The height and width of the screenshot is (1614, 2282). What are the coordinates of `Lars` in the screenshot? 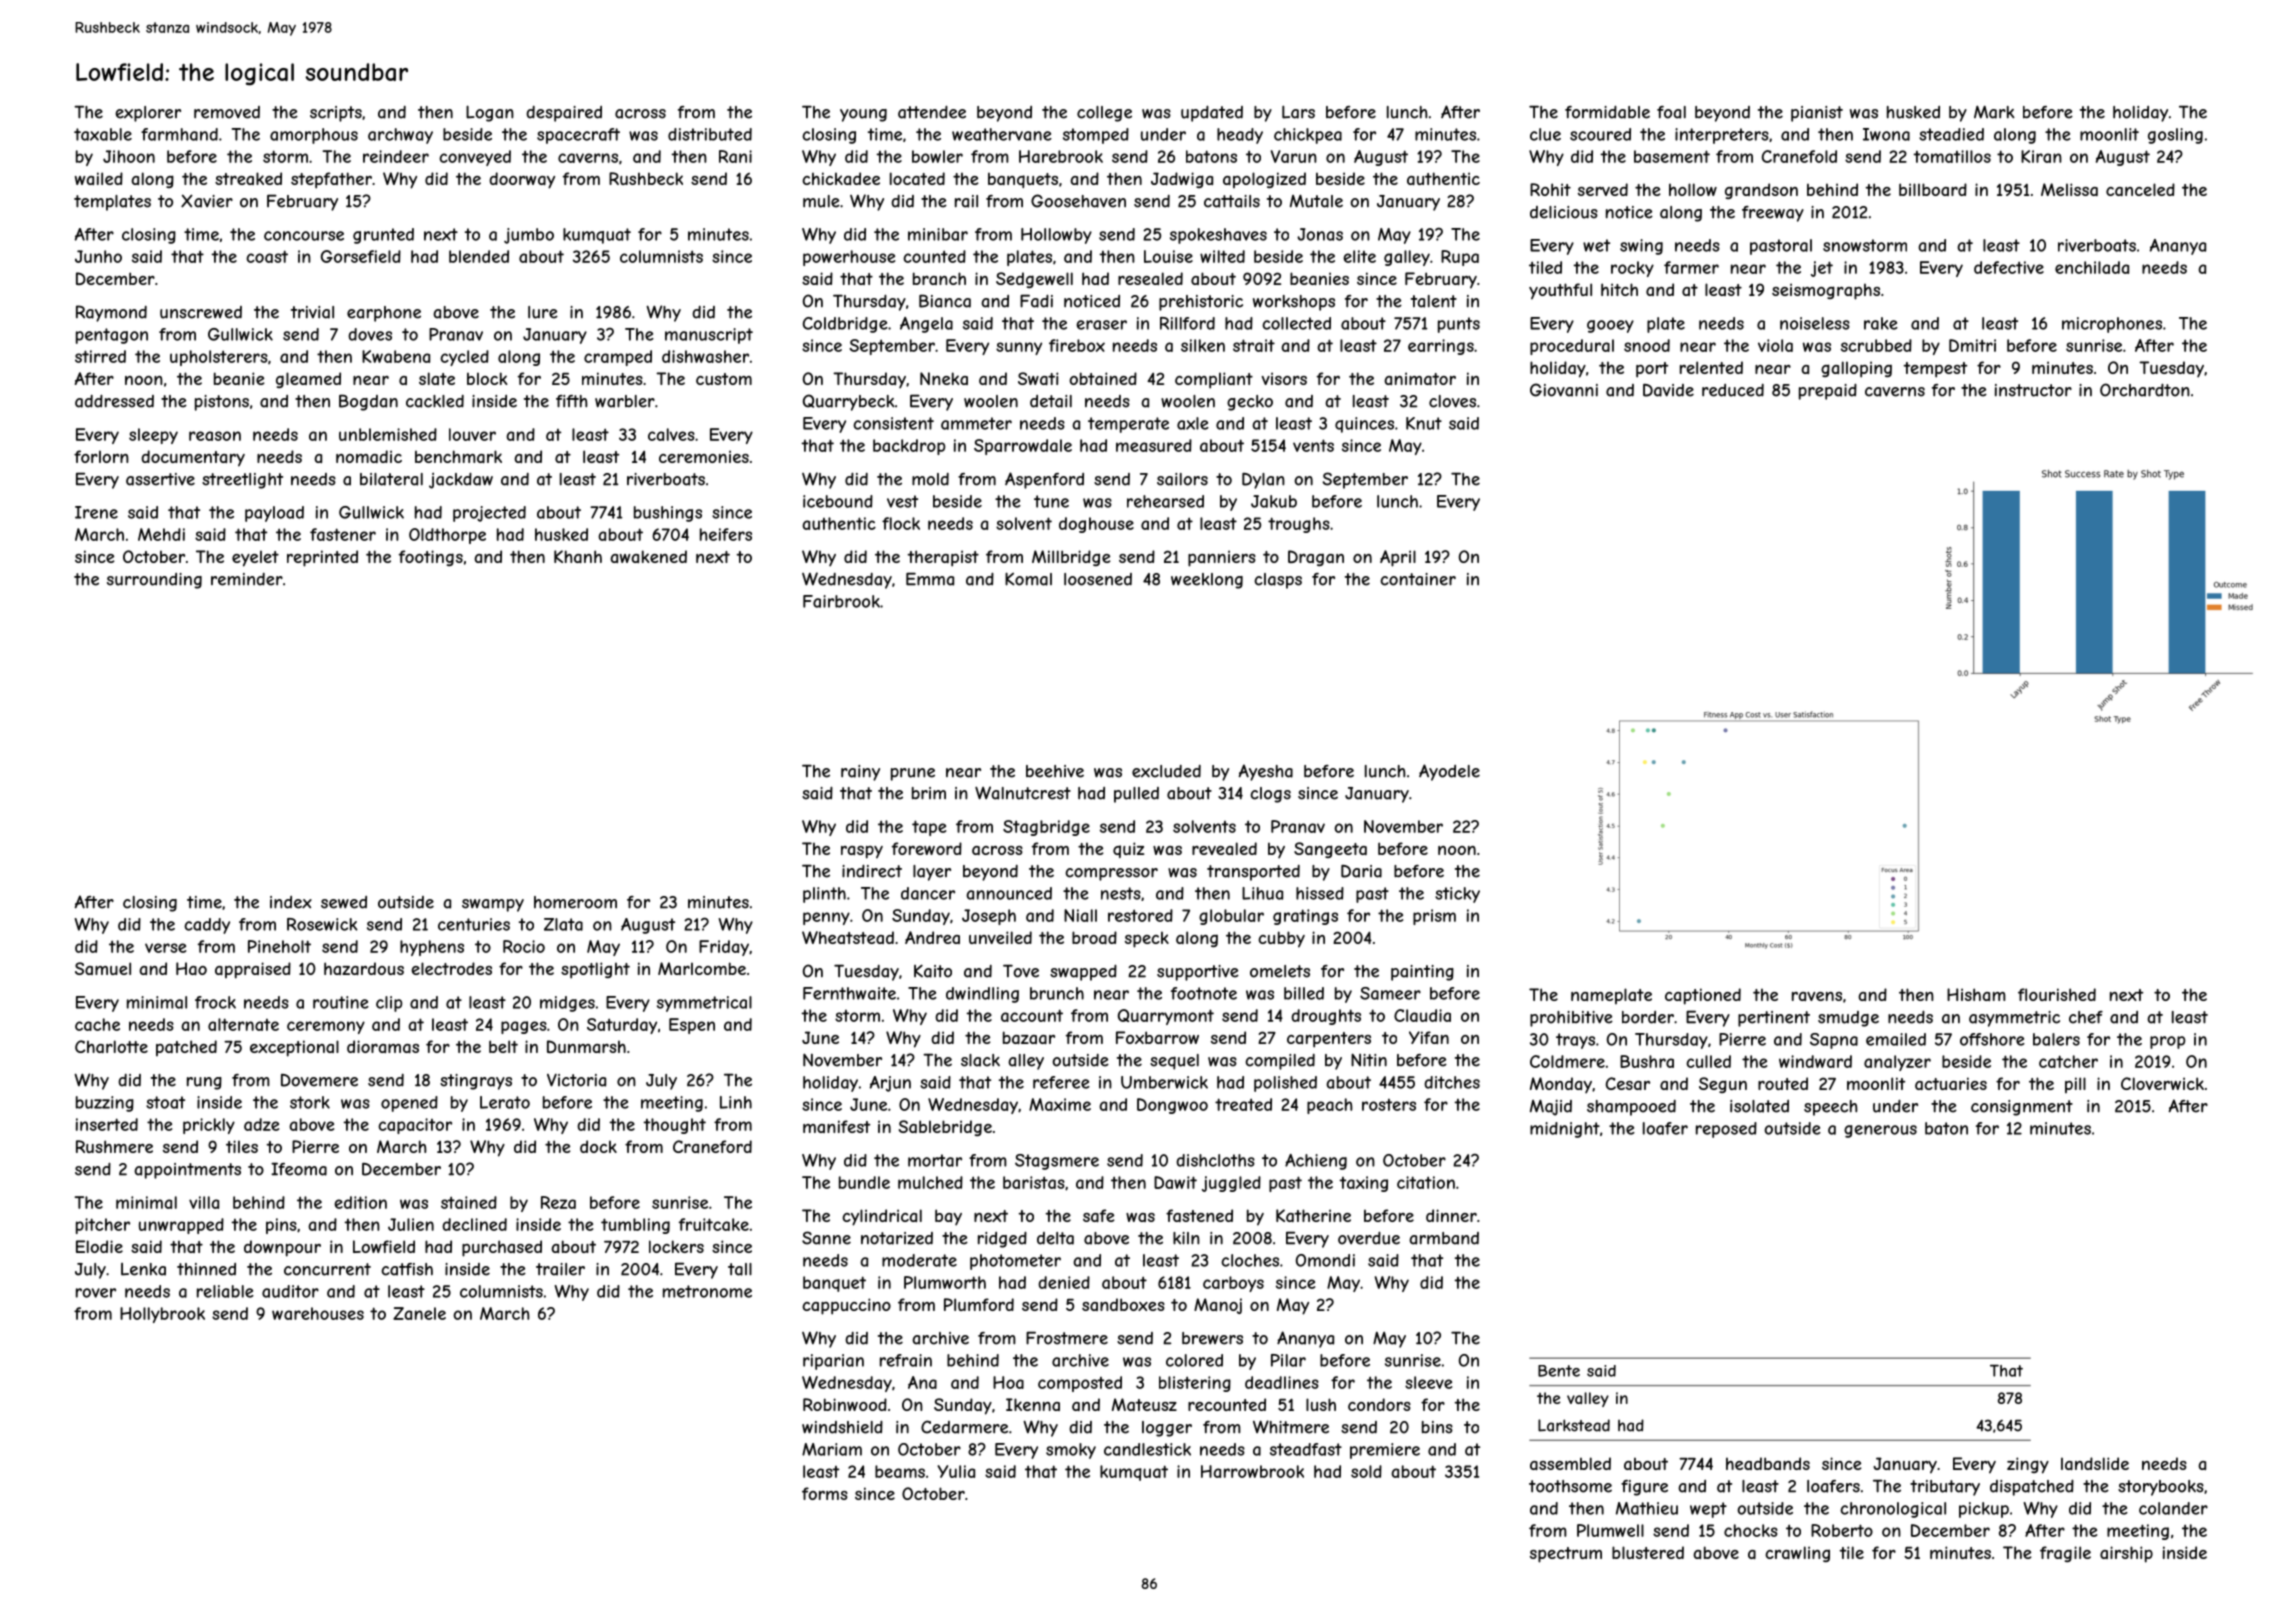 It's located at (1298, 112).
